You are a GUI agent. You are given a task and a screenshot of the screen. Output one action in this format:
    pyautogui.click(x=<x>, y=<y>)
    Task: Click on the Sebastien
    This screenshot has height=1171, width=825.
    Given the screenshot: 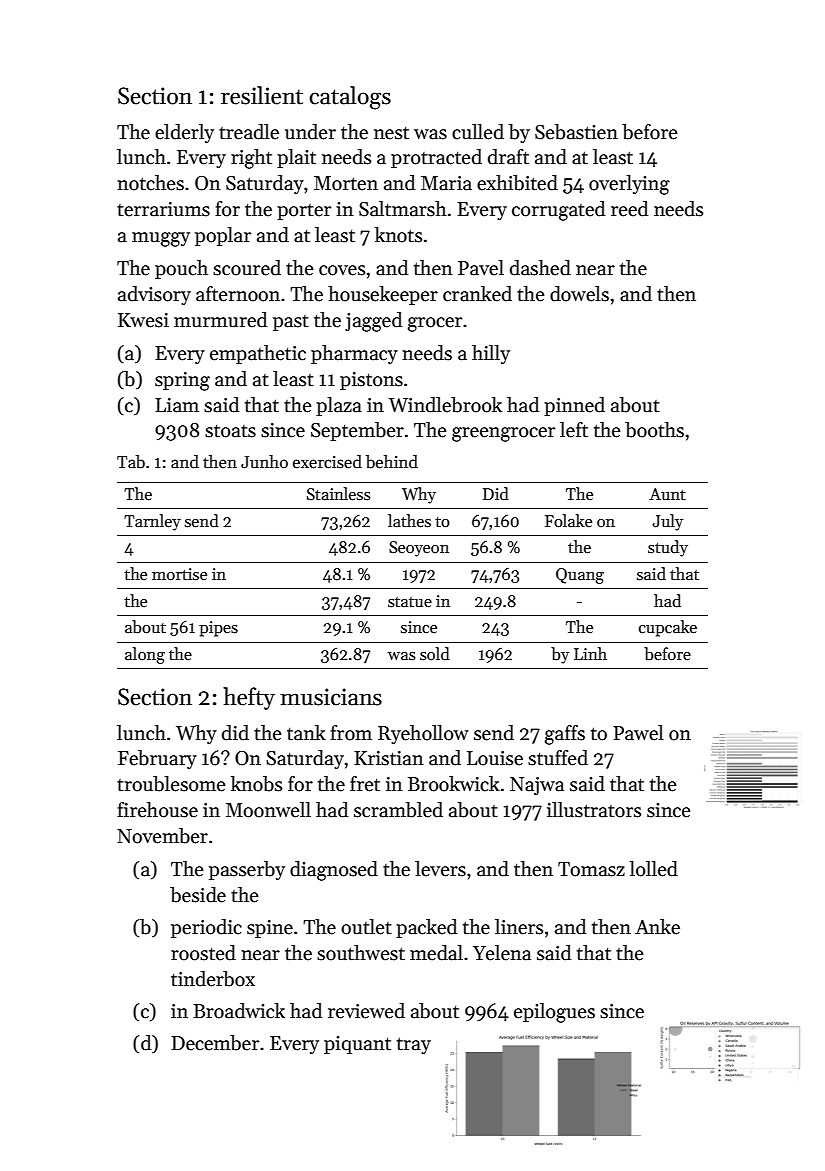 What is the action you would take?
    pyautogui.click(x=576, y=132)
